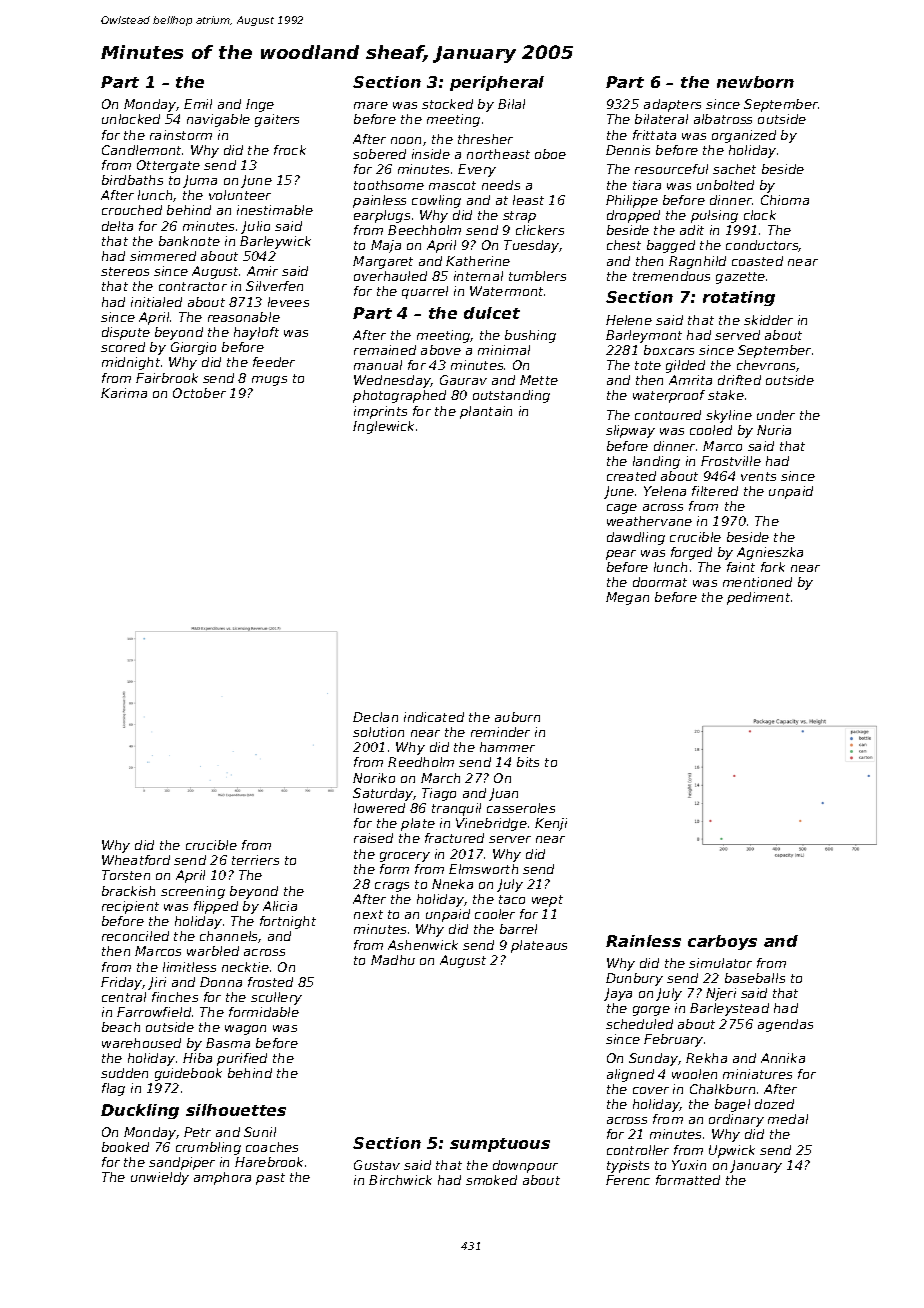 The height and width of the screenshot is (1308, 924). I want to click on Elmsworth, so click(483, 869).
